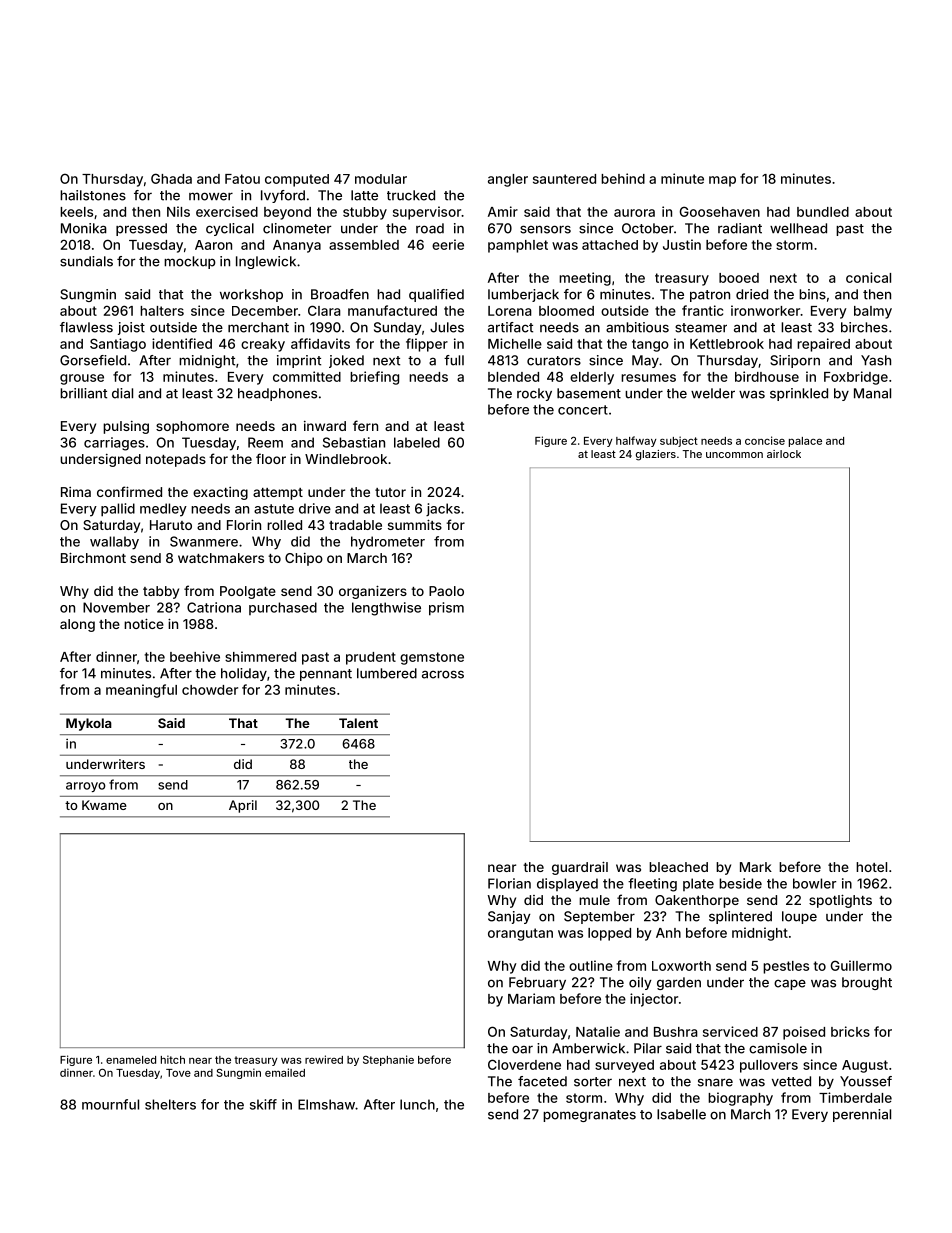 The image size is (952, 1233). Describe the element at coordinates (417, 442) in the image. I see `labeled` at that location.
